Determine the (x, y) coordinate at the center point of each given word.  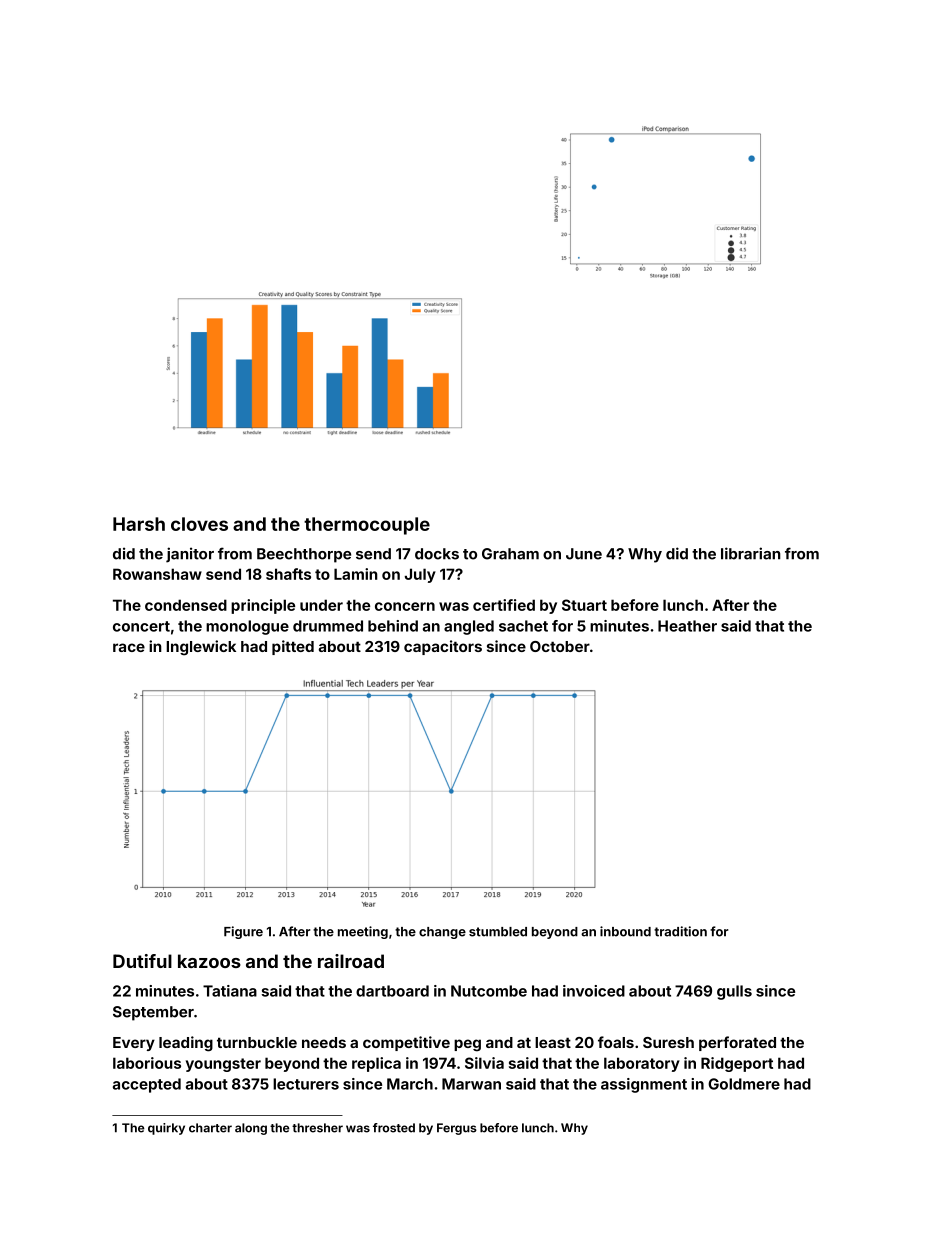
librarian (751, 553)
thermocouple (367, 526)
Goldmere (744, 1084)
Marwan (471, 1084)
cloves (199, 524)
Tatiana (230, 991)
